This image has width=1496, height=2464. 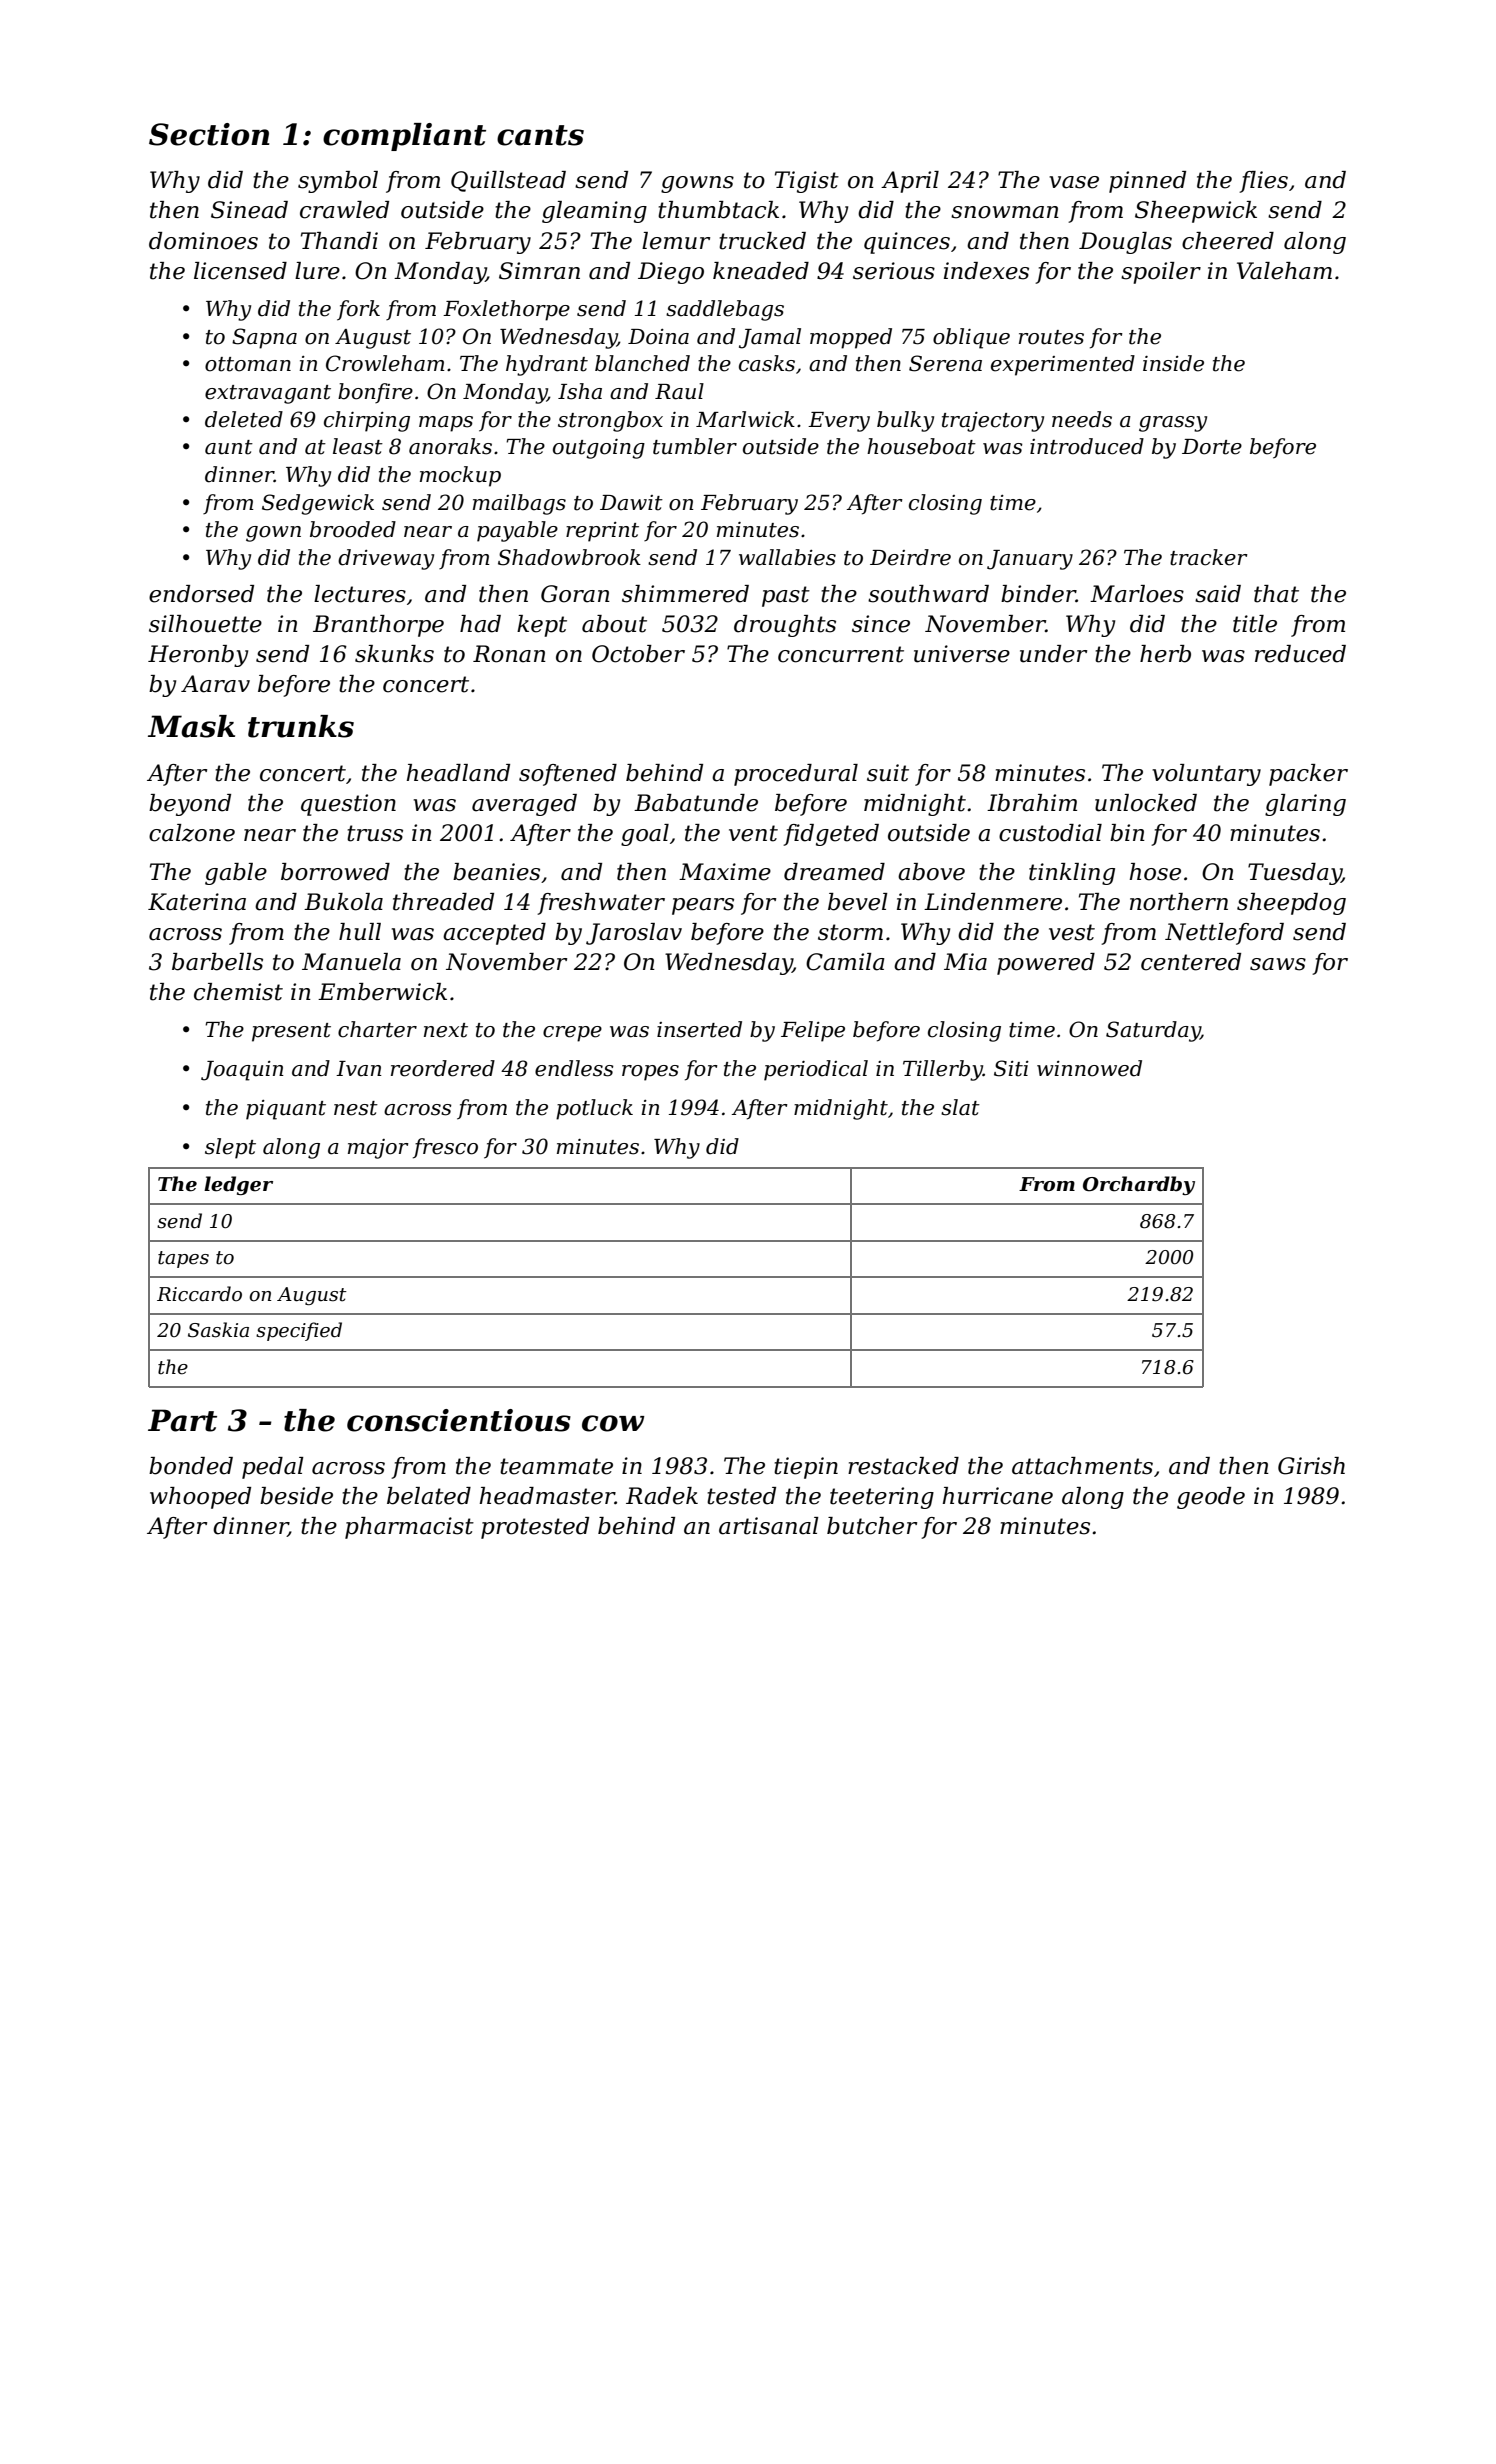 What do you see at coordinates (831, 835) in the image?
I see `fidgeted` at bounding box center [831, 835].
